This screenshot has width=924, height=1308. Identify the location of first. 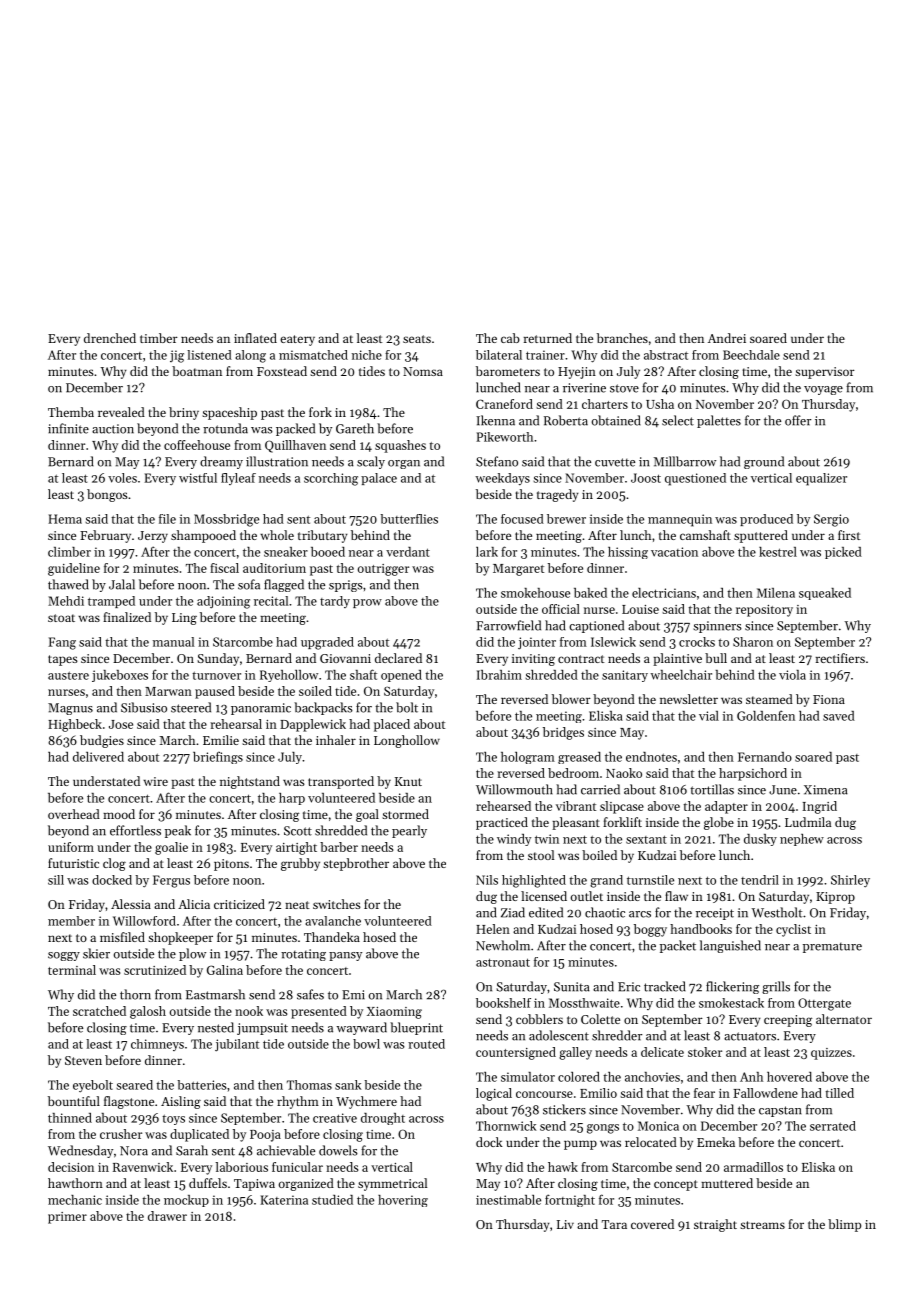
(849, 535).
